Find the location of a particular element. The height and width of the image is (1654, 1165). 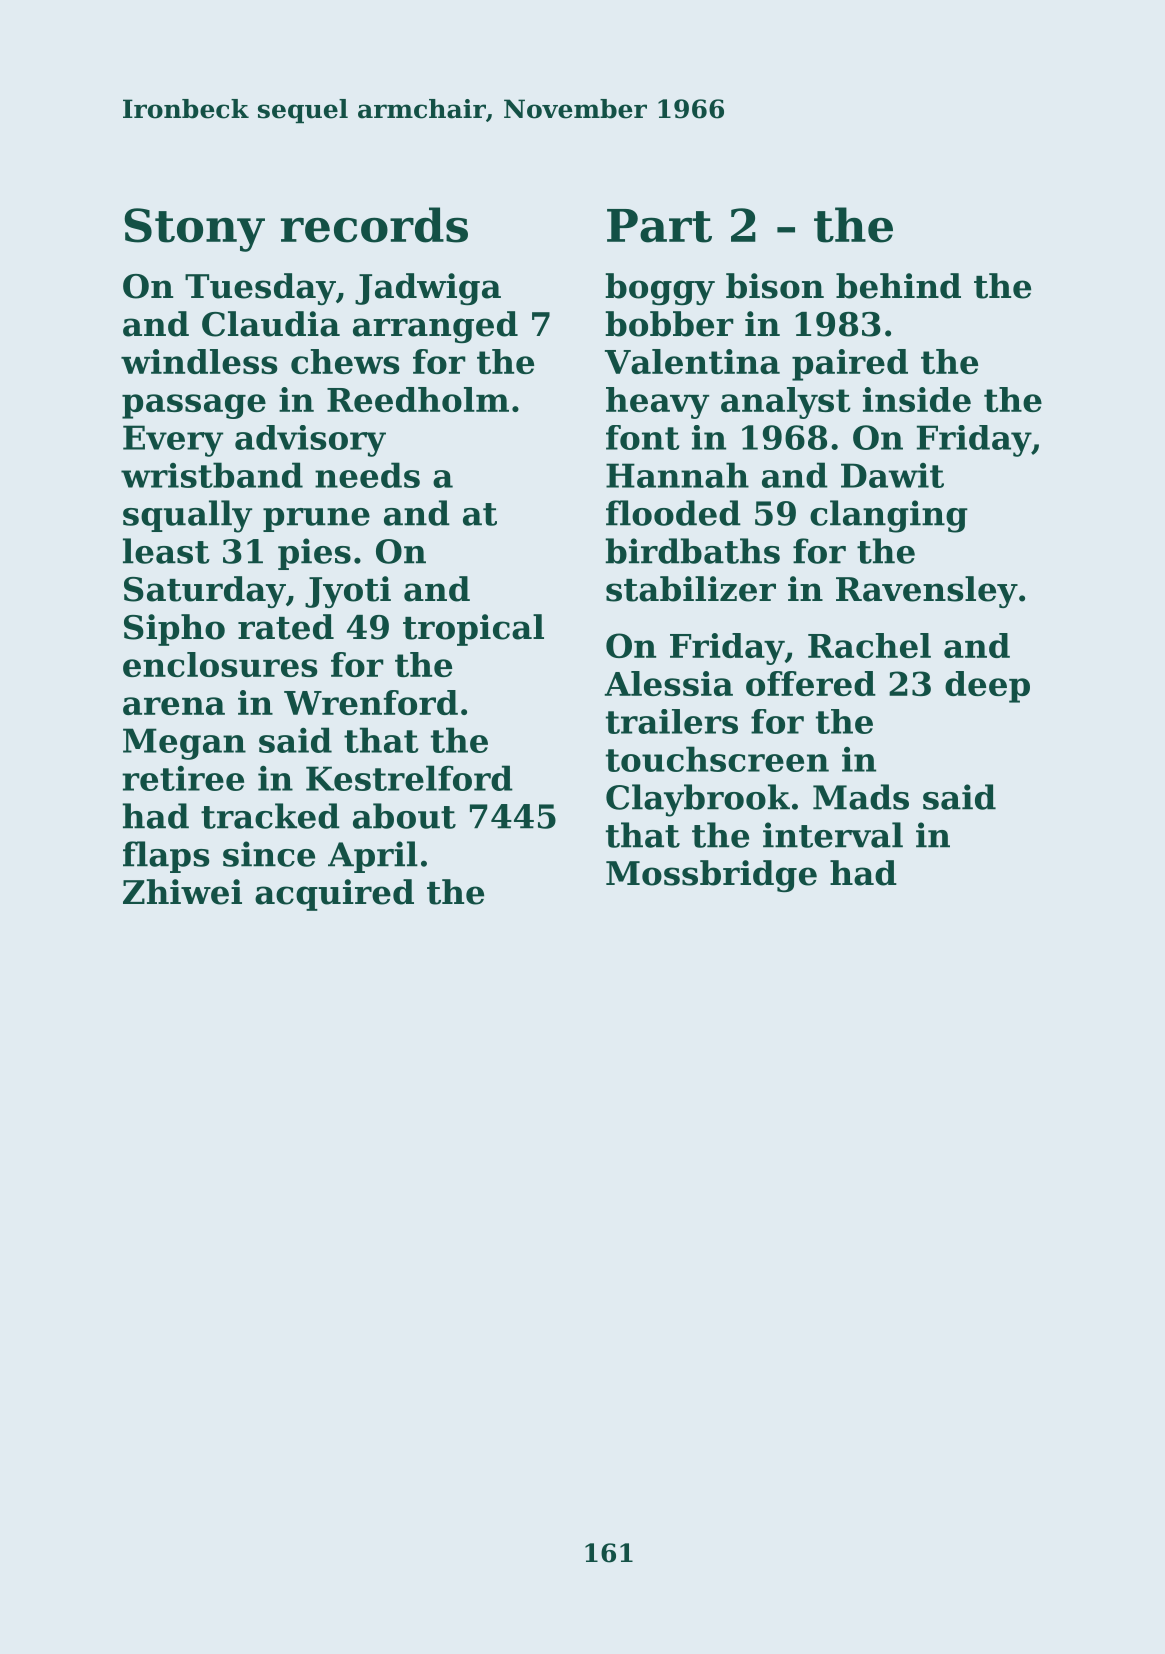

behind is located at coordinates (898, 286).
